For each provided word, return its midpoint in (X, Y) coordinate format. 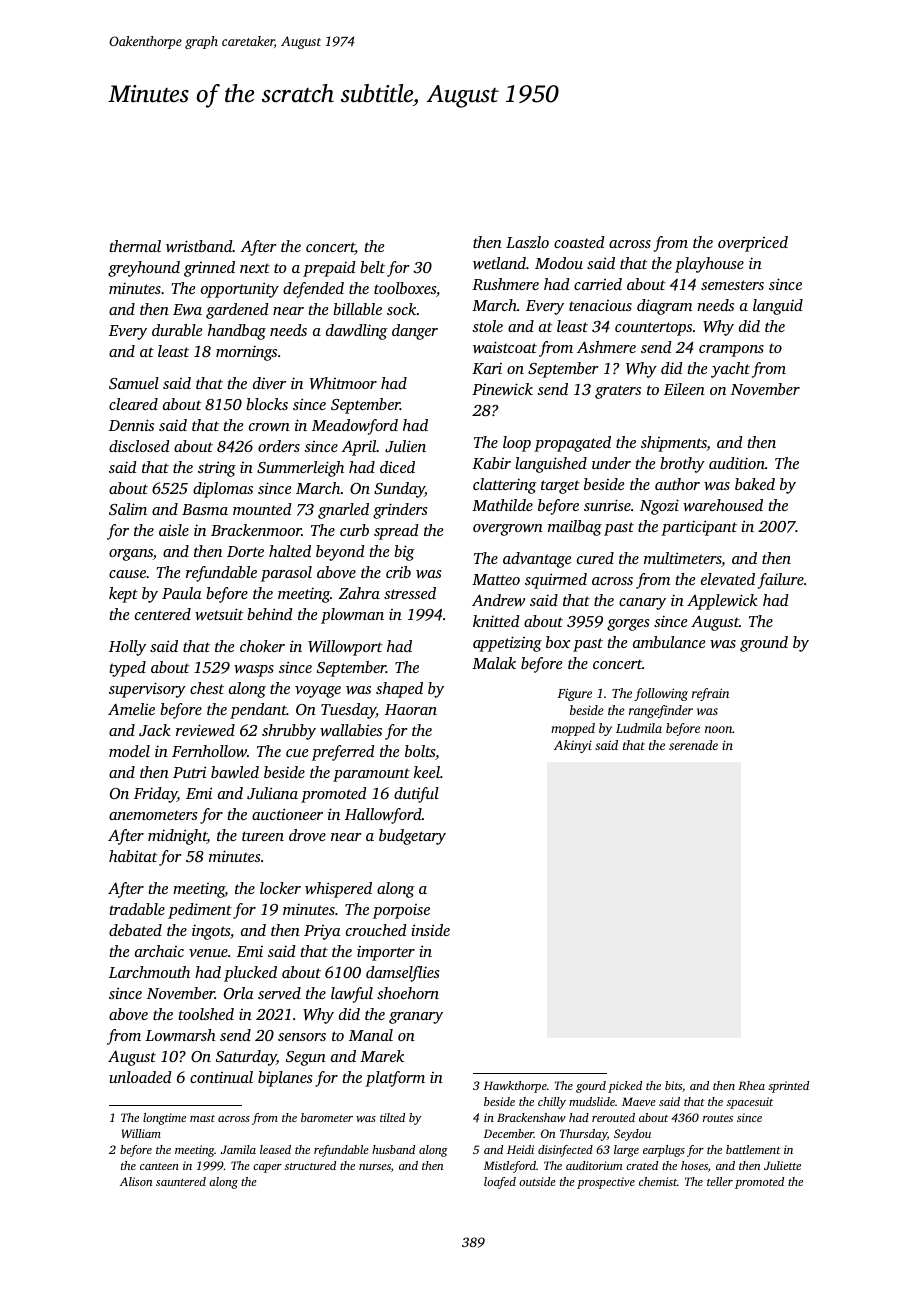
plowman (352, 616)
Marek (382, 1056)
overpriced (753, 244)
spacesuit (750, 1103)
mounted (262, 509)
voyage (318, 692)
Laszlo (527, 242)
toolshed (206, 1014)
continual (221, 1077)
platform (395, 1079)
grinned (209, 269)
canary (642, 604)
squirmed (556, 581)
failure (781, 581)
